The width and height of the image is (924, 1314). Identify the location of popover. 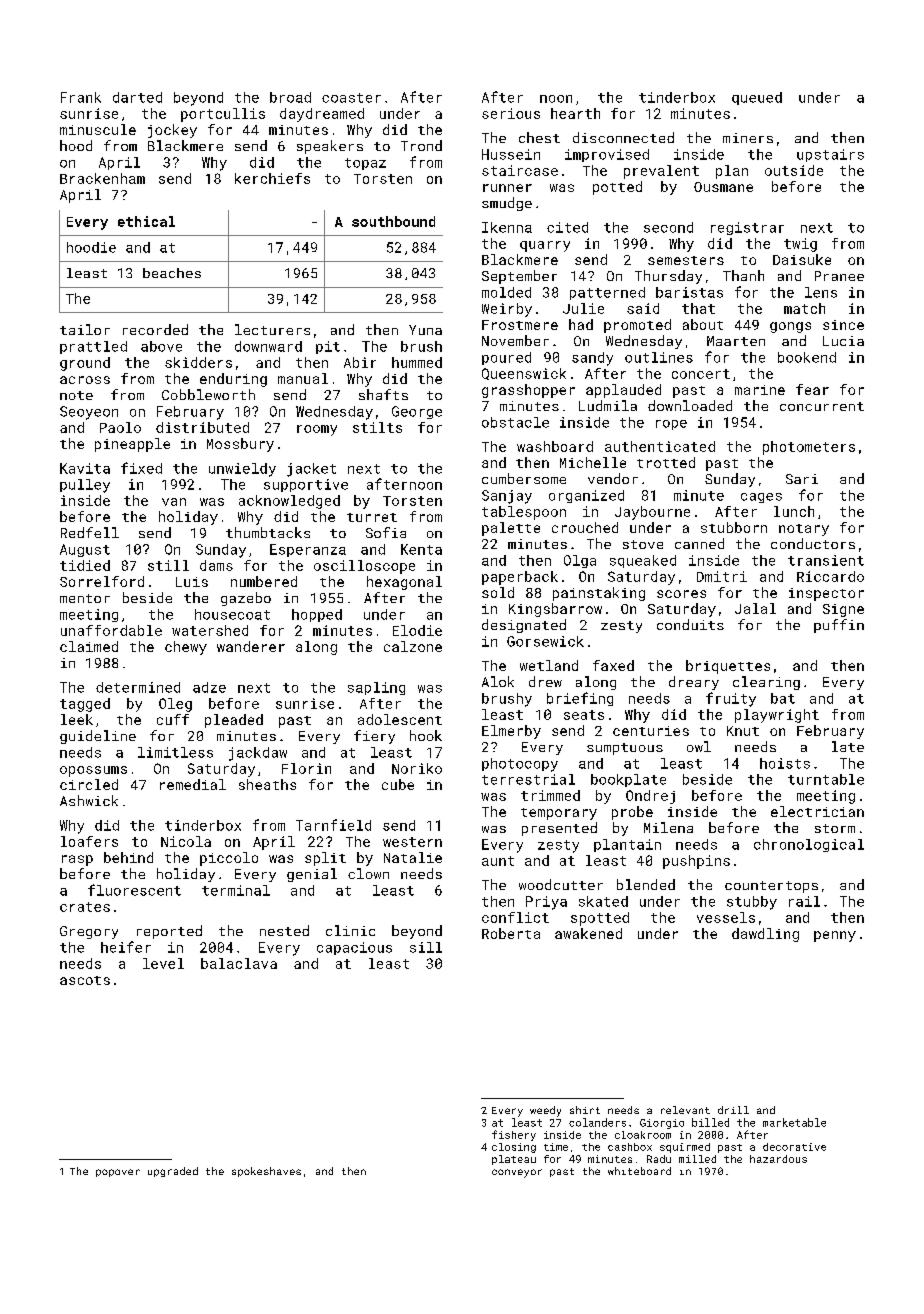
(118, 1173).
